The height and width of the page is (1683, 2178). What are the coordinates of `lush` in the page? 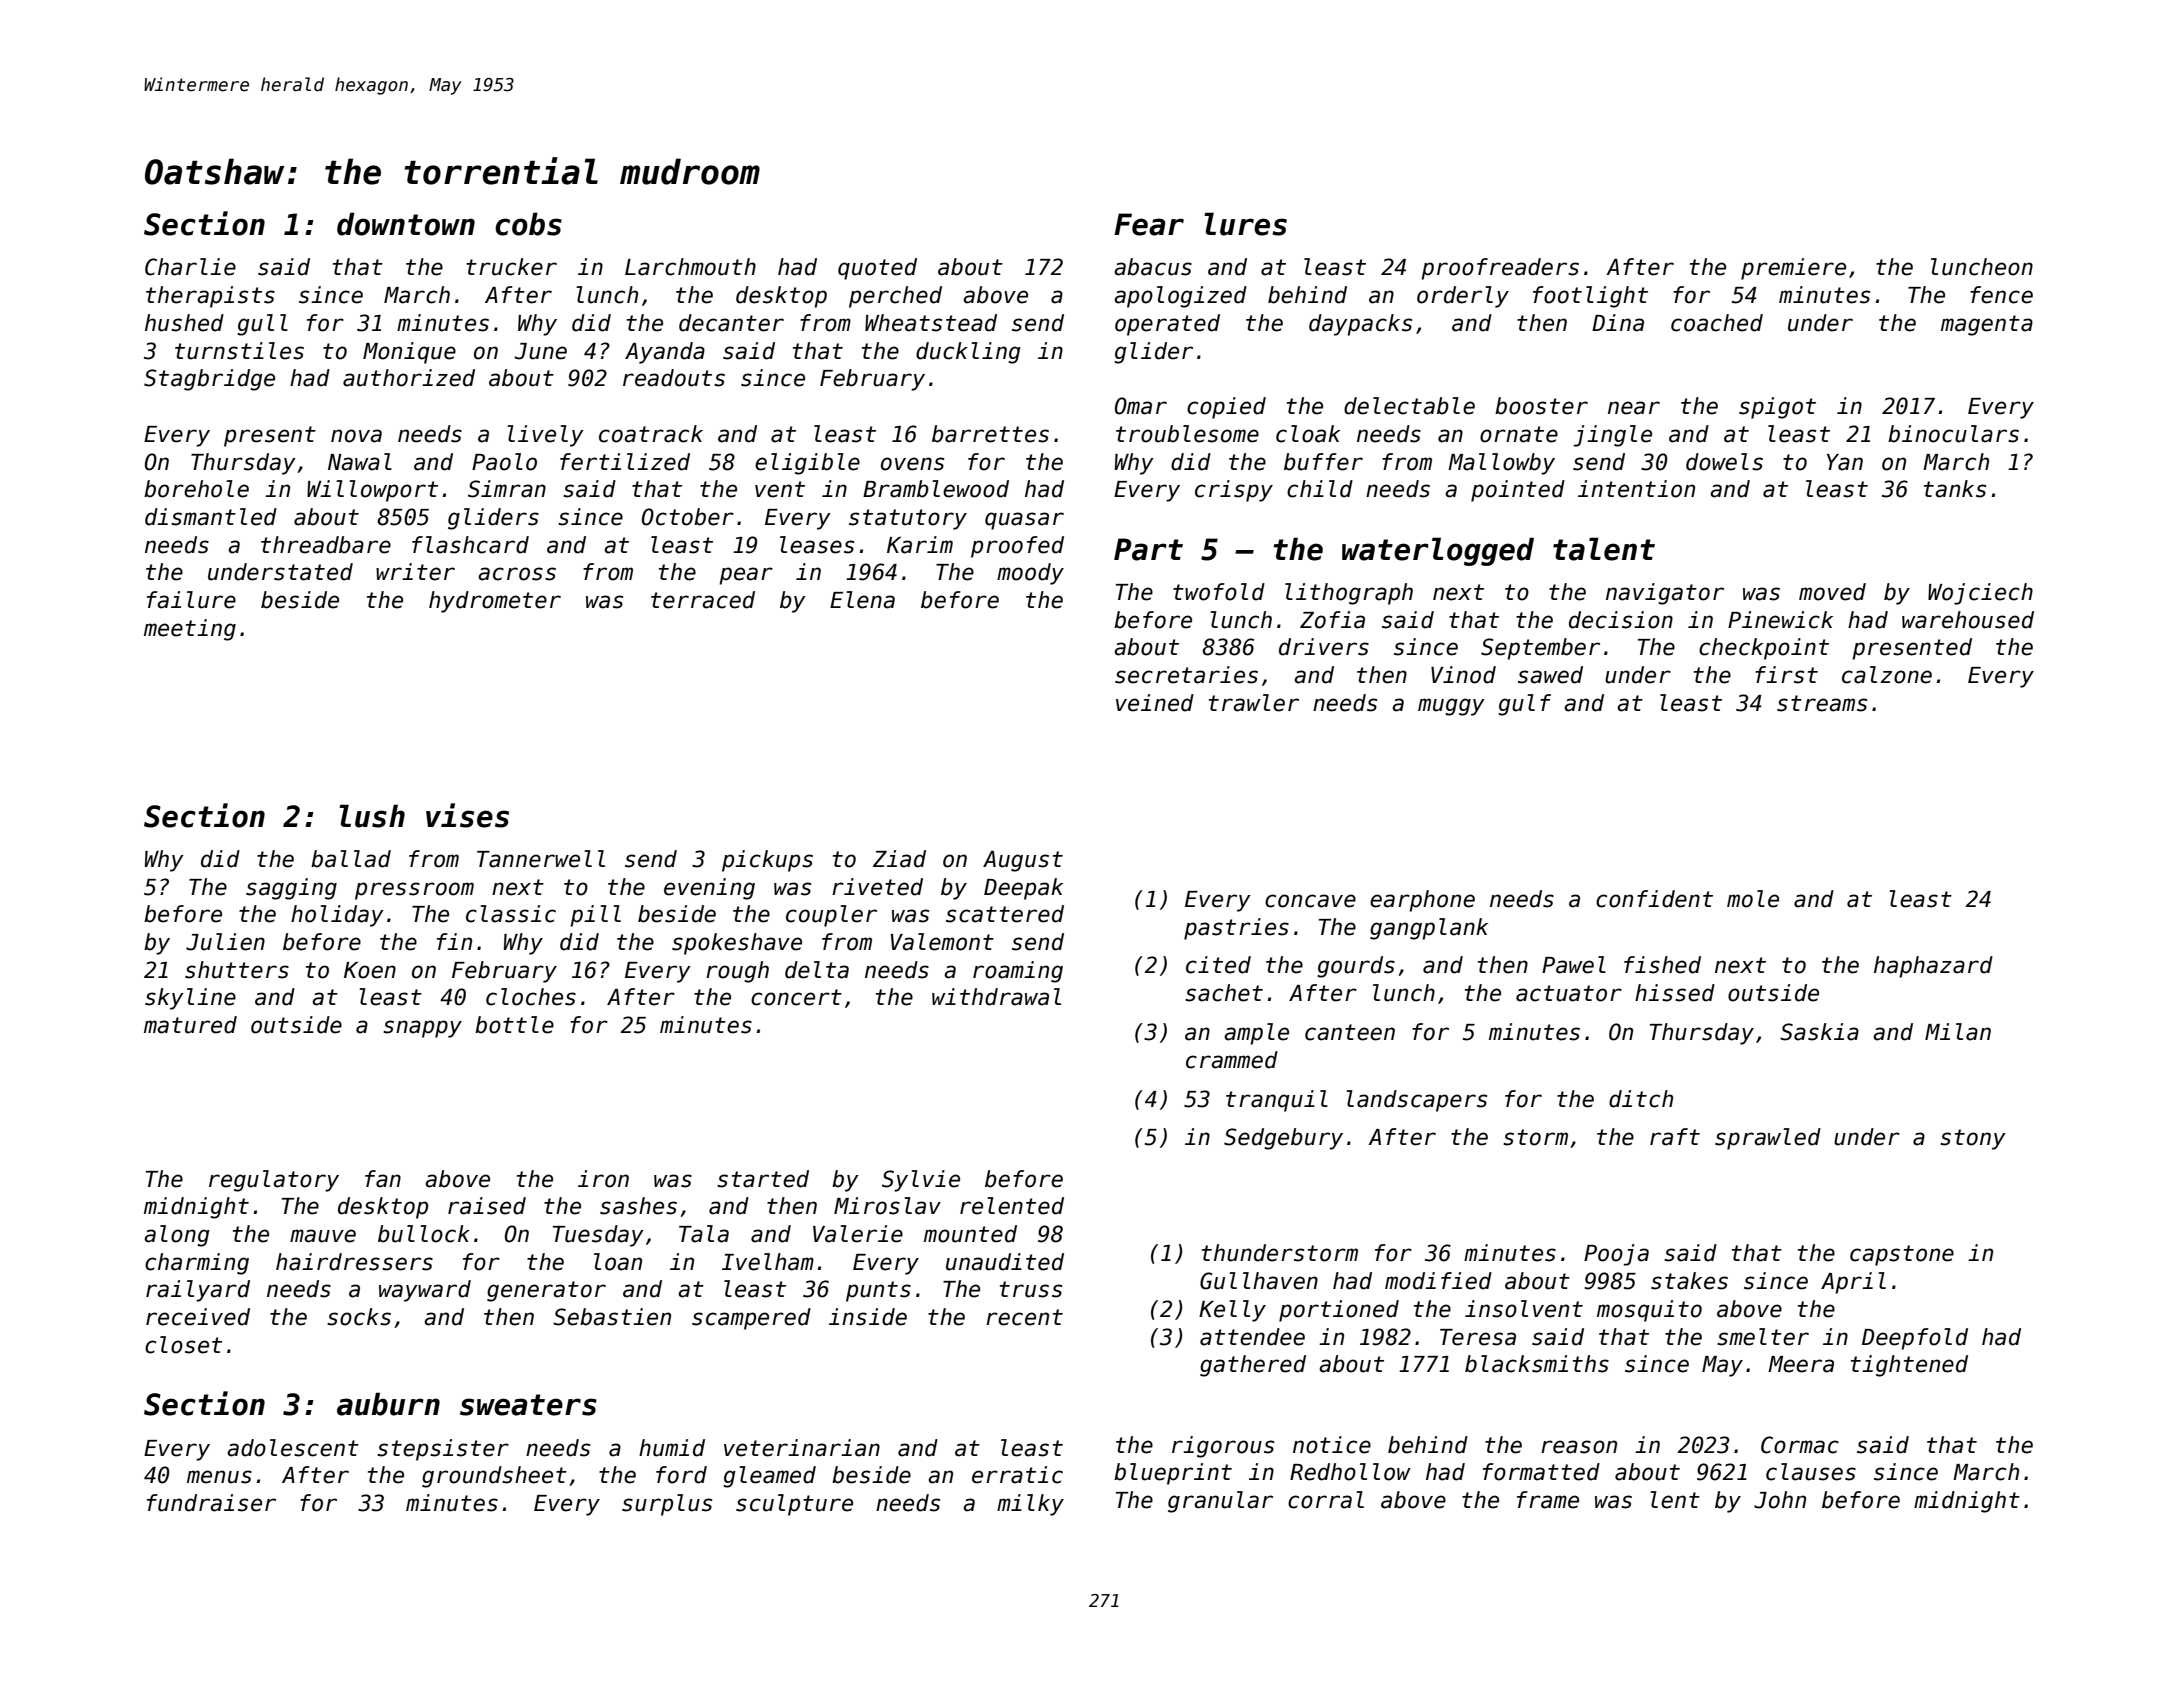 It's located at (372, 816).
